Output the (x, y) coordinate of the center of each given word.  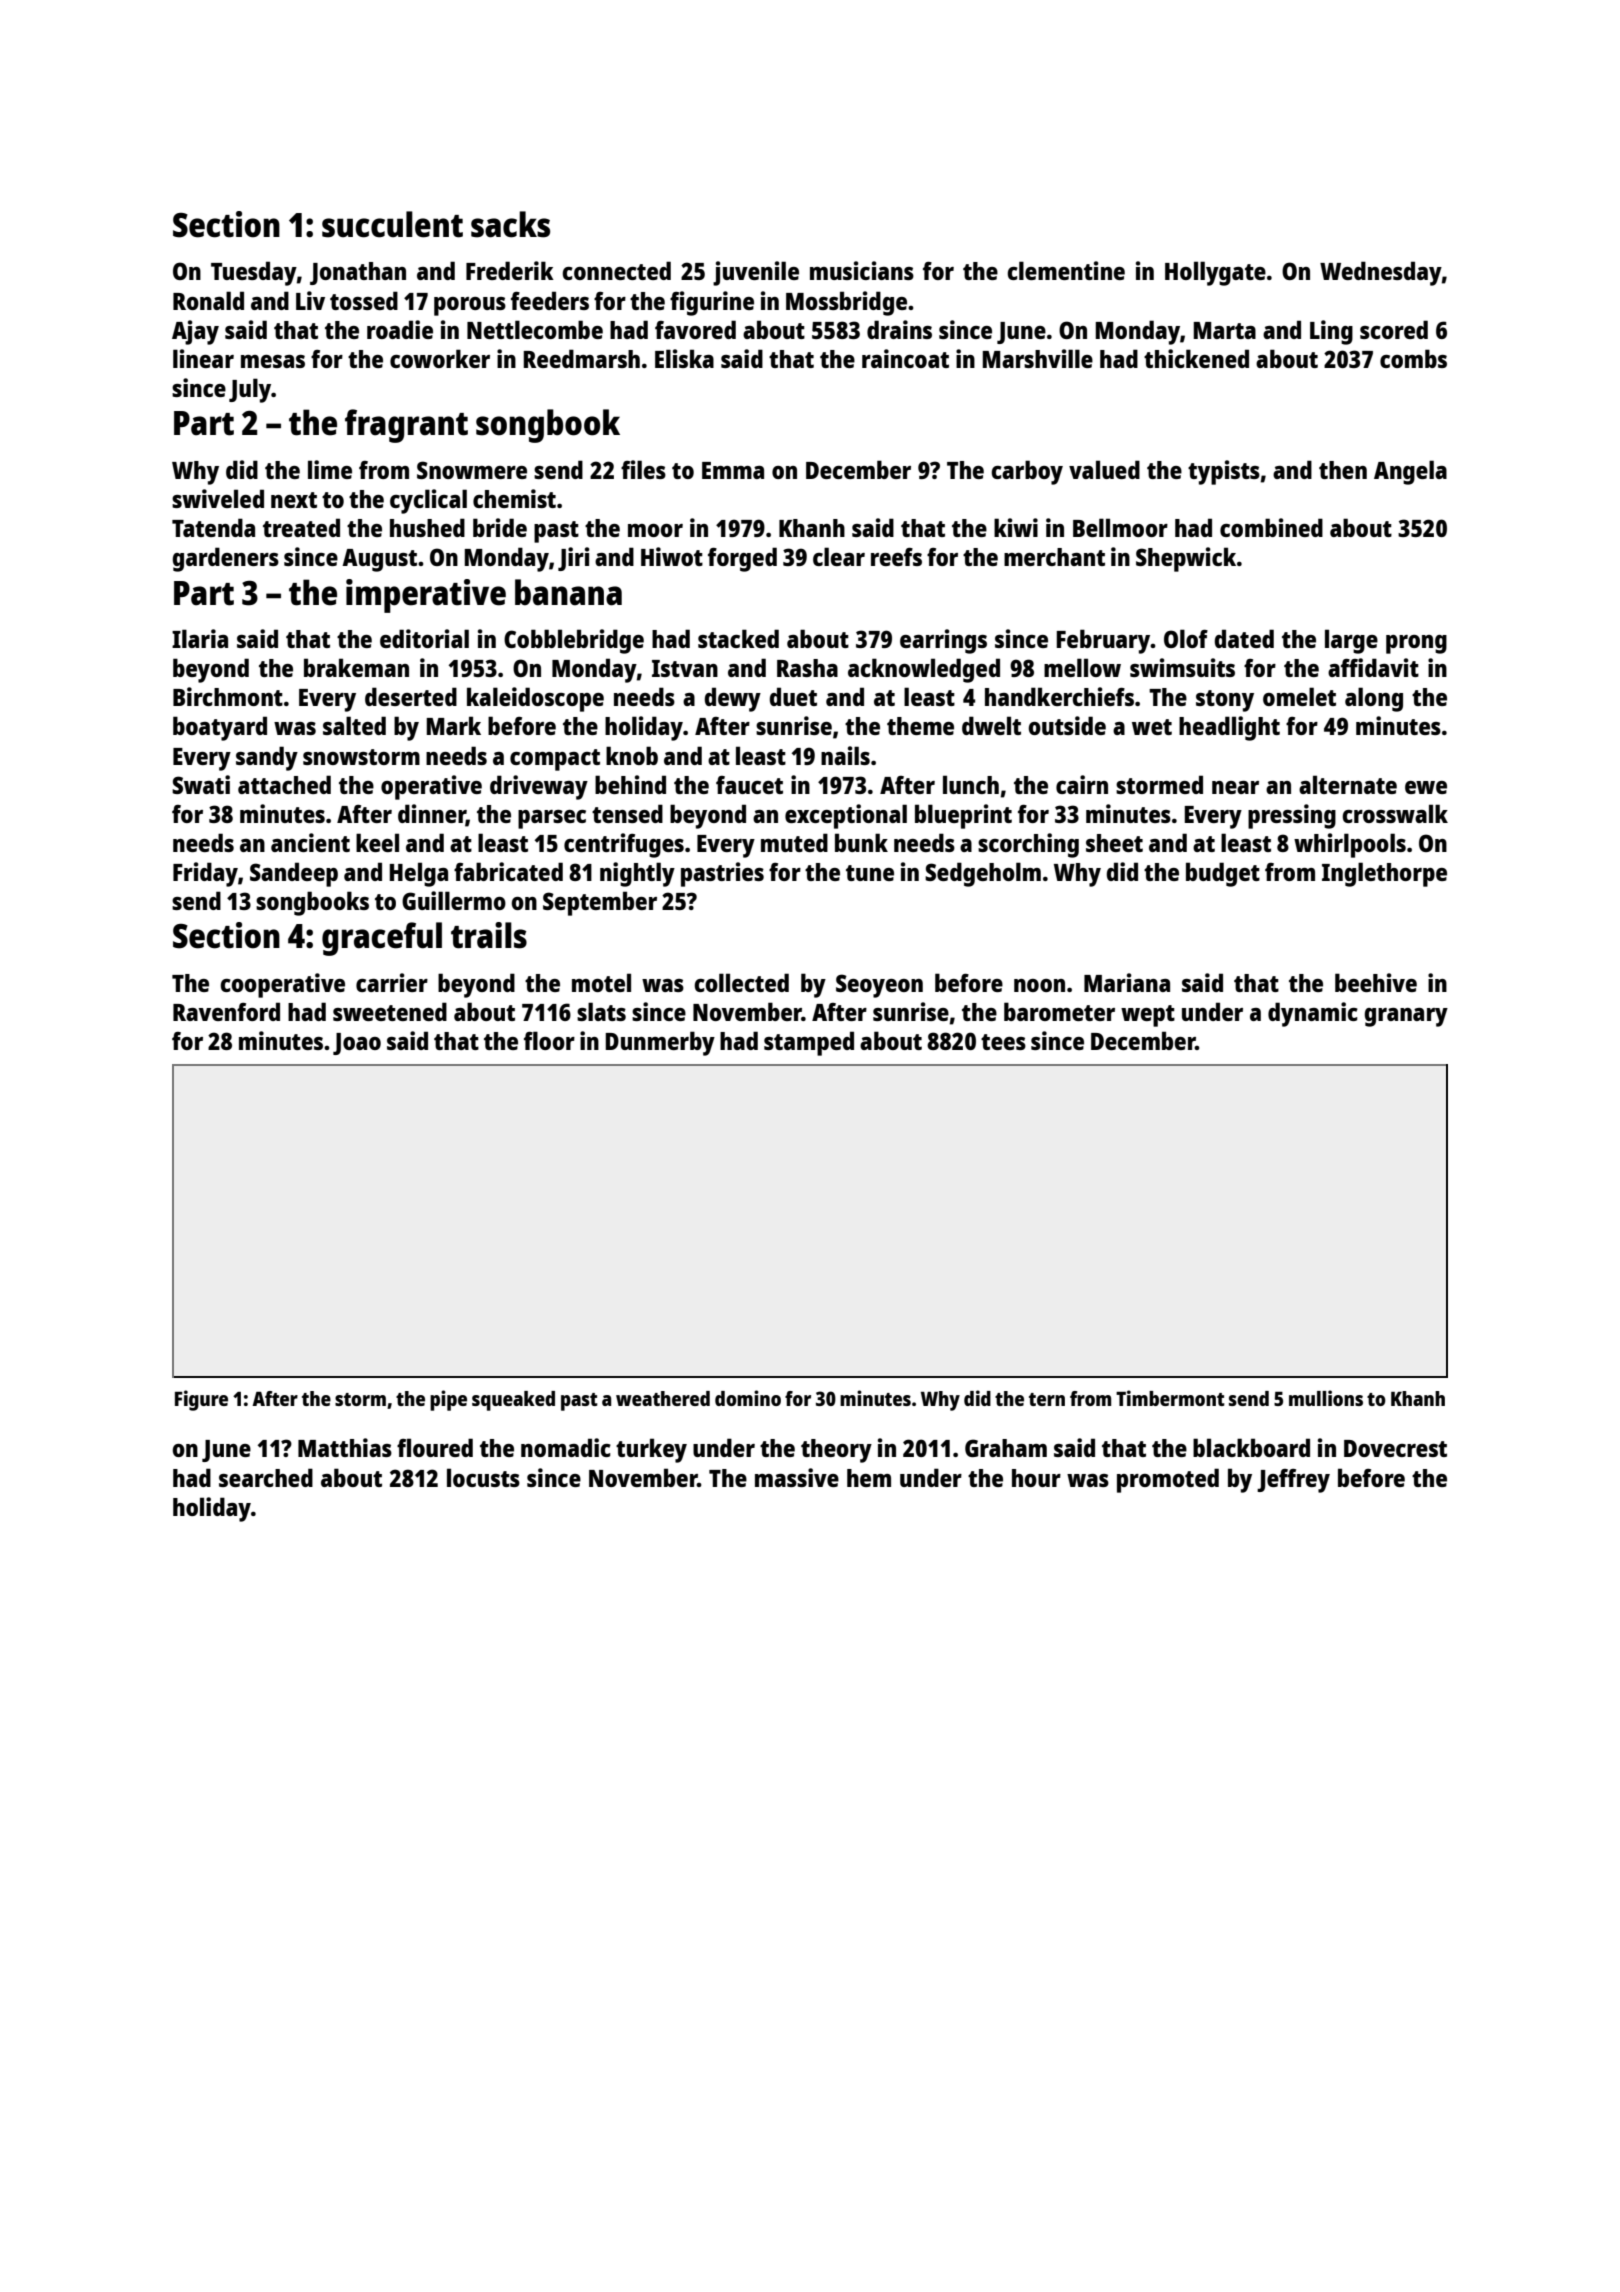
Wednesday (1381, 273)
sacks (510, 224)
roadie (400, 329)
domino (748, 1398)
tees (1003, 1042)
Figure (201, 1400)
